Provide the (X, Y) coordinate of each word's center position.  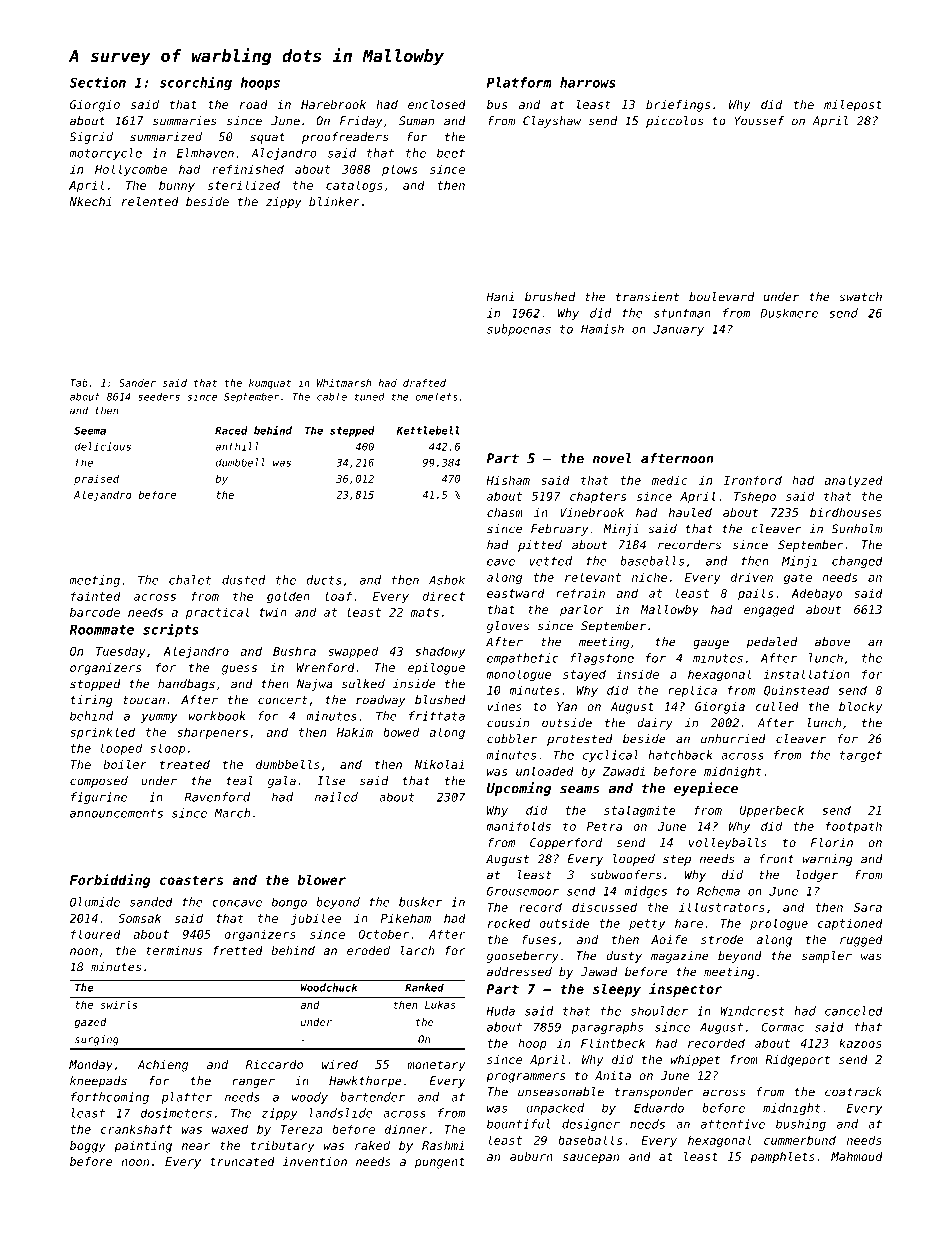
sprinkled (102, 733)
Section (98, 82)
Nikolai (439, 764)
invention (314, 1161)
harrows (588, 82)
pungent (440, 1163)
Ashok (447, 580)
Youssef (759, 121)
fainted (96, 596)
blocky (860, 708)
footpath (854, 827)
